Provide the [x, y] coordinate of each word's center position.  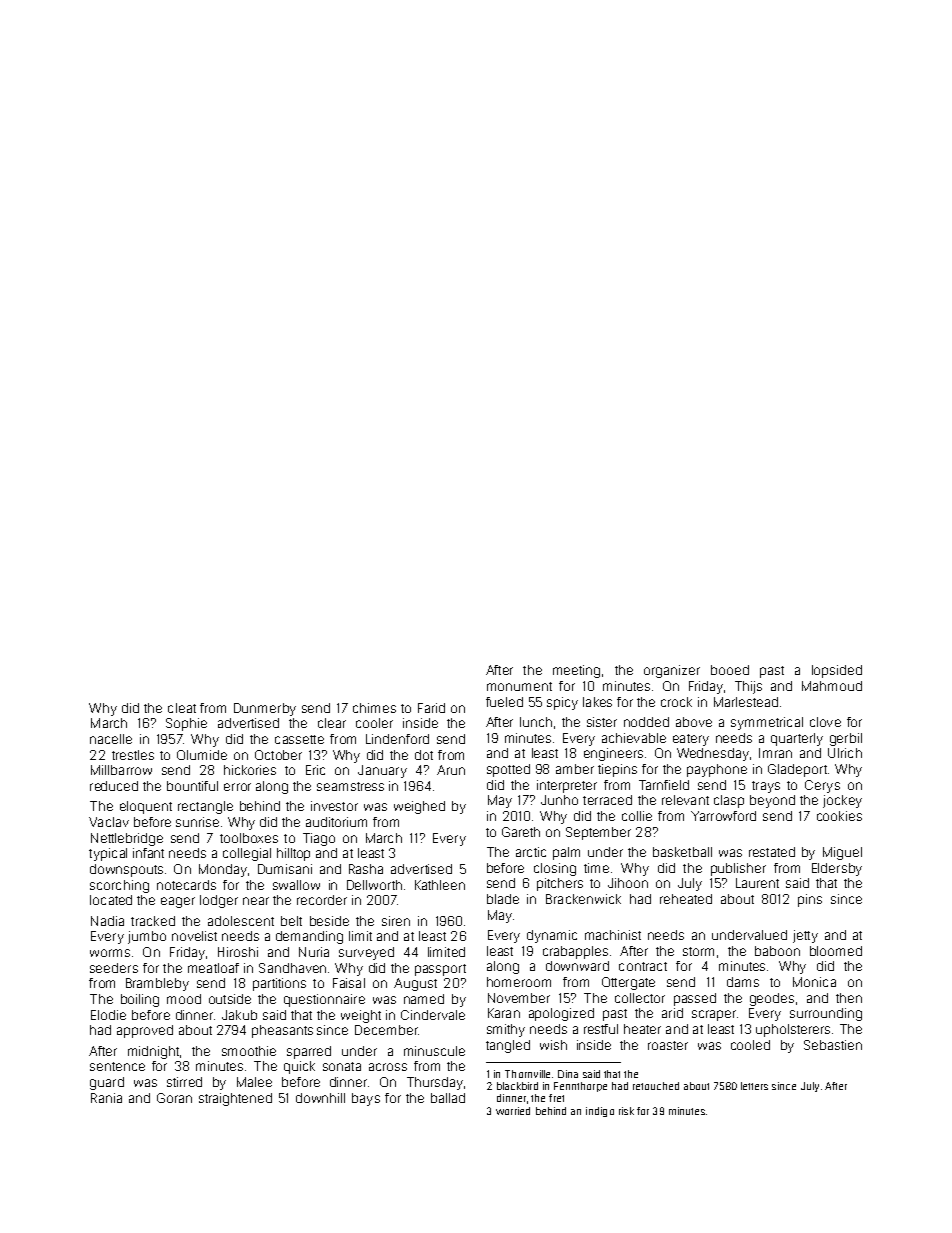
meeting [576, 671]
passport [440, 970]
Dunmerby [265, 709]
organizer [672, 671]
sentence [117, 1066]
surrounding [826, 1014]
